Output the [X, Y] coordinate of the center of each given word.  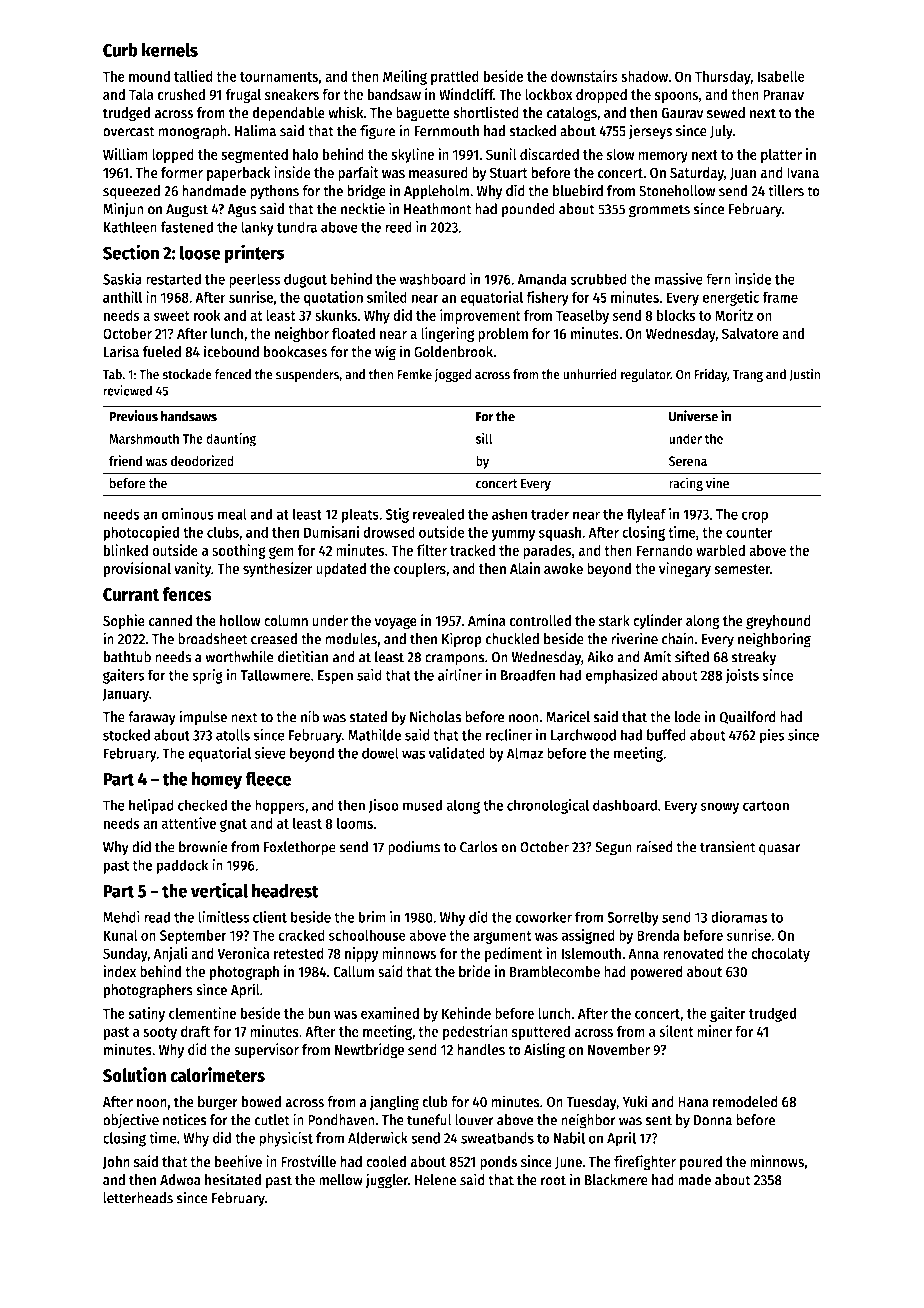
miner [714, 1031]
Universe [693, 416]
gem [281, 553]
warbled [720, 550]
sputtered [541, 1033]
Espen [335, 677]
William [125, 154]
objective [131, 1120]
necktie [363, 208]
